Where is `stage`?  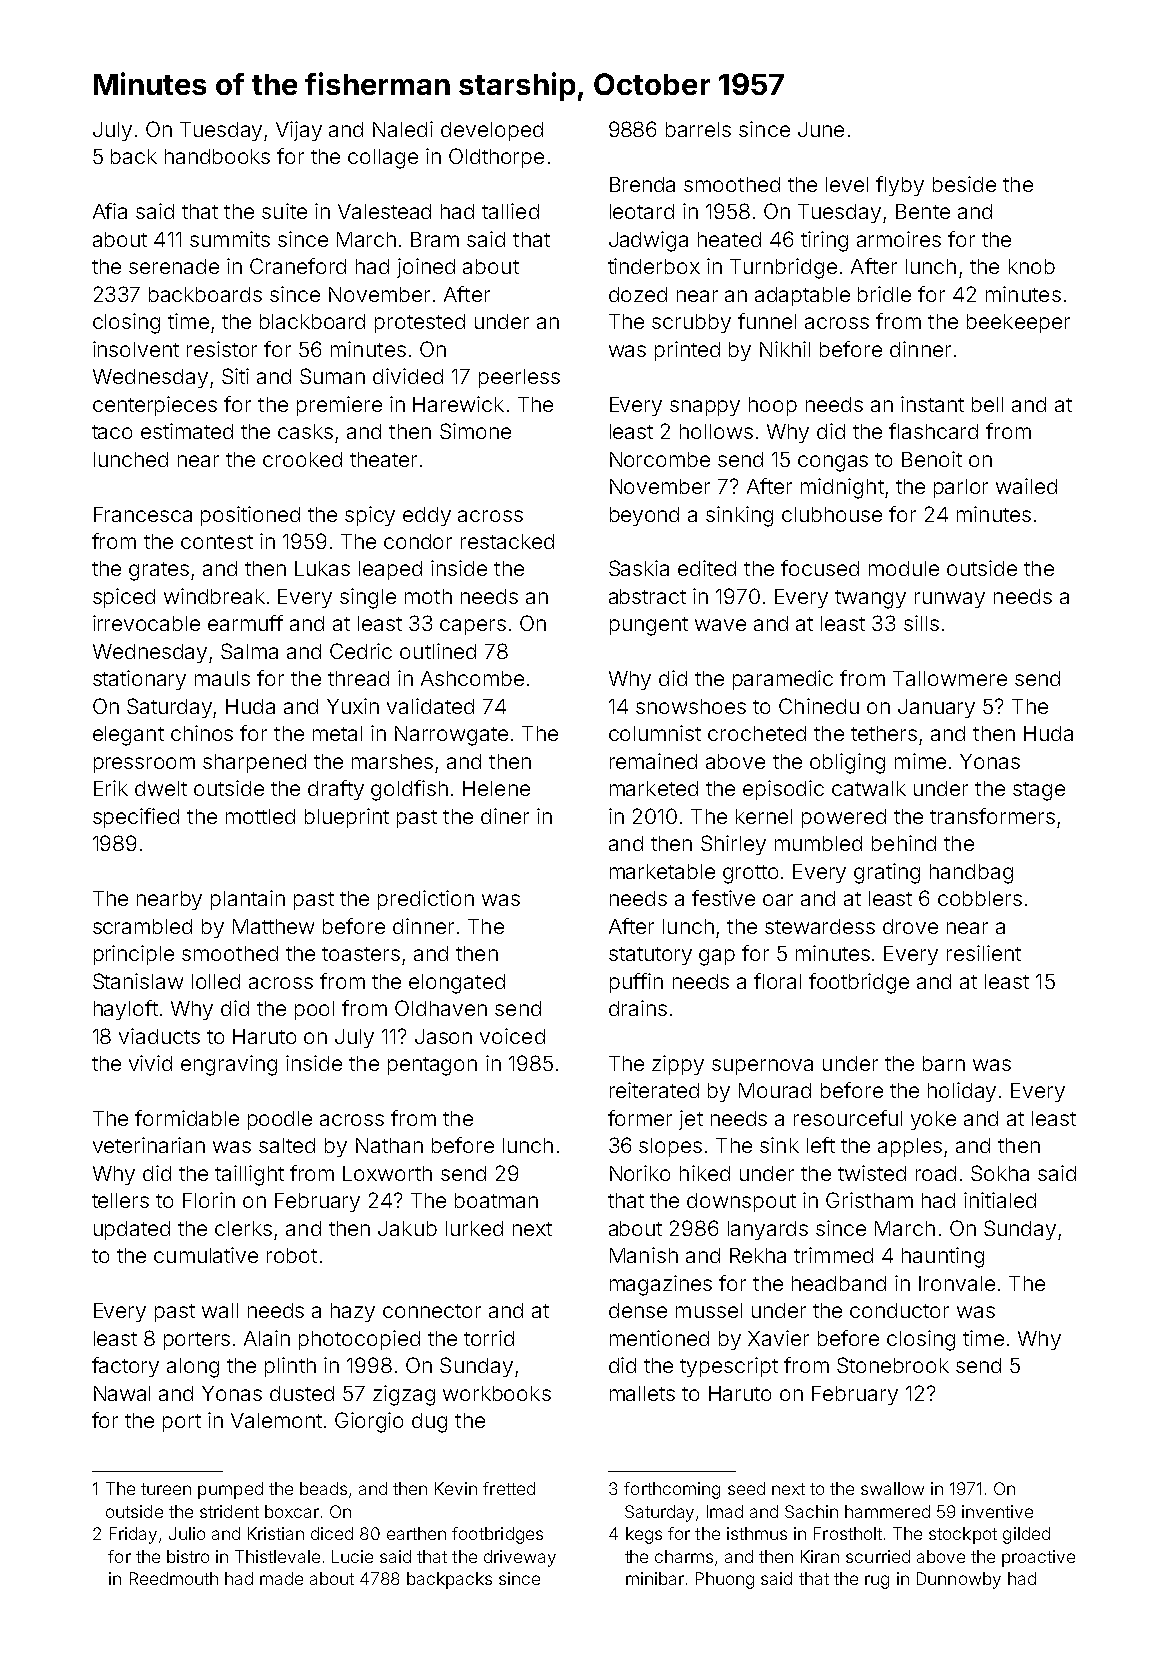 stage is located at coordinates (1039, 791).
